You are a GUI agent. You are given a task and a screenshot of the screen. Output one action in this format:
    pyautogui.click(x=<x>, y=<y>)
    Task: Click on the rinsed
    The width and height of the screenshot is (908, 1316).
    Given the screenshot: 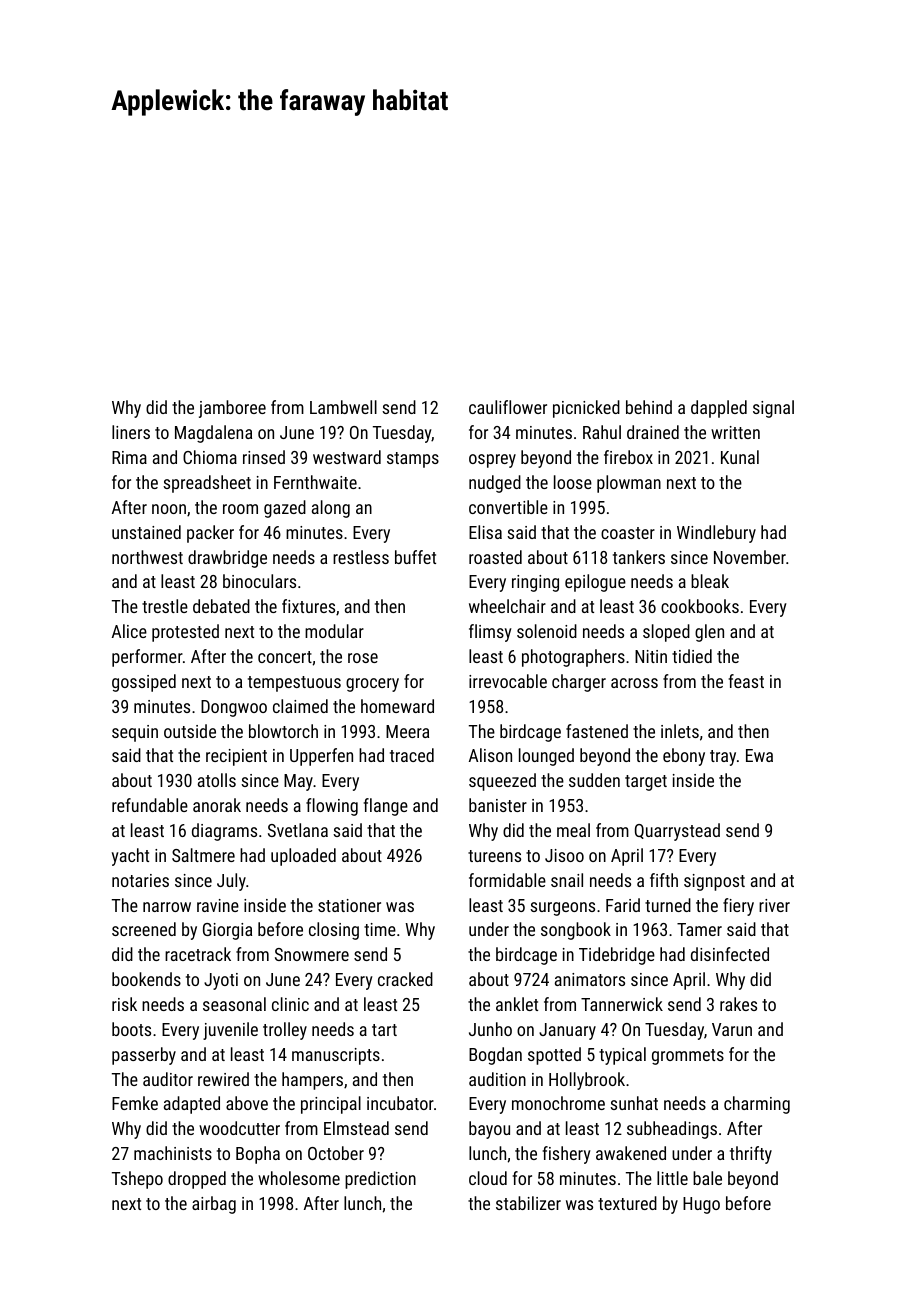 What is the action you would take?
    pyautogui.click(x=264, y=457)
